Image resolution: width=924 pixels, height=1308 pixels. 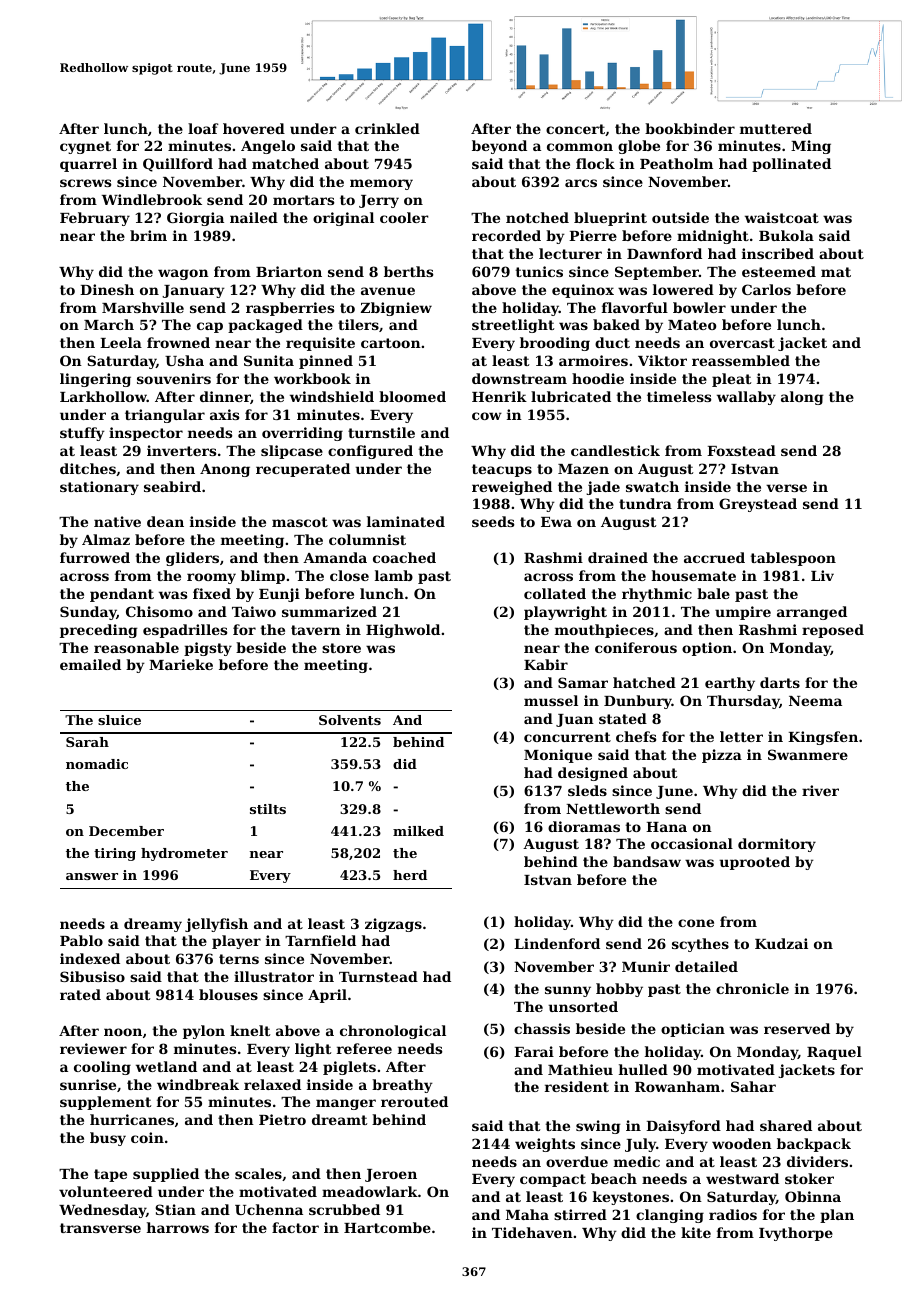 What do you see at coordinates (556, 522) in the page?
I see `Ewa` at bounding box center [556, 522].
